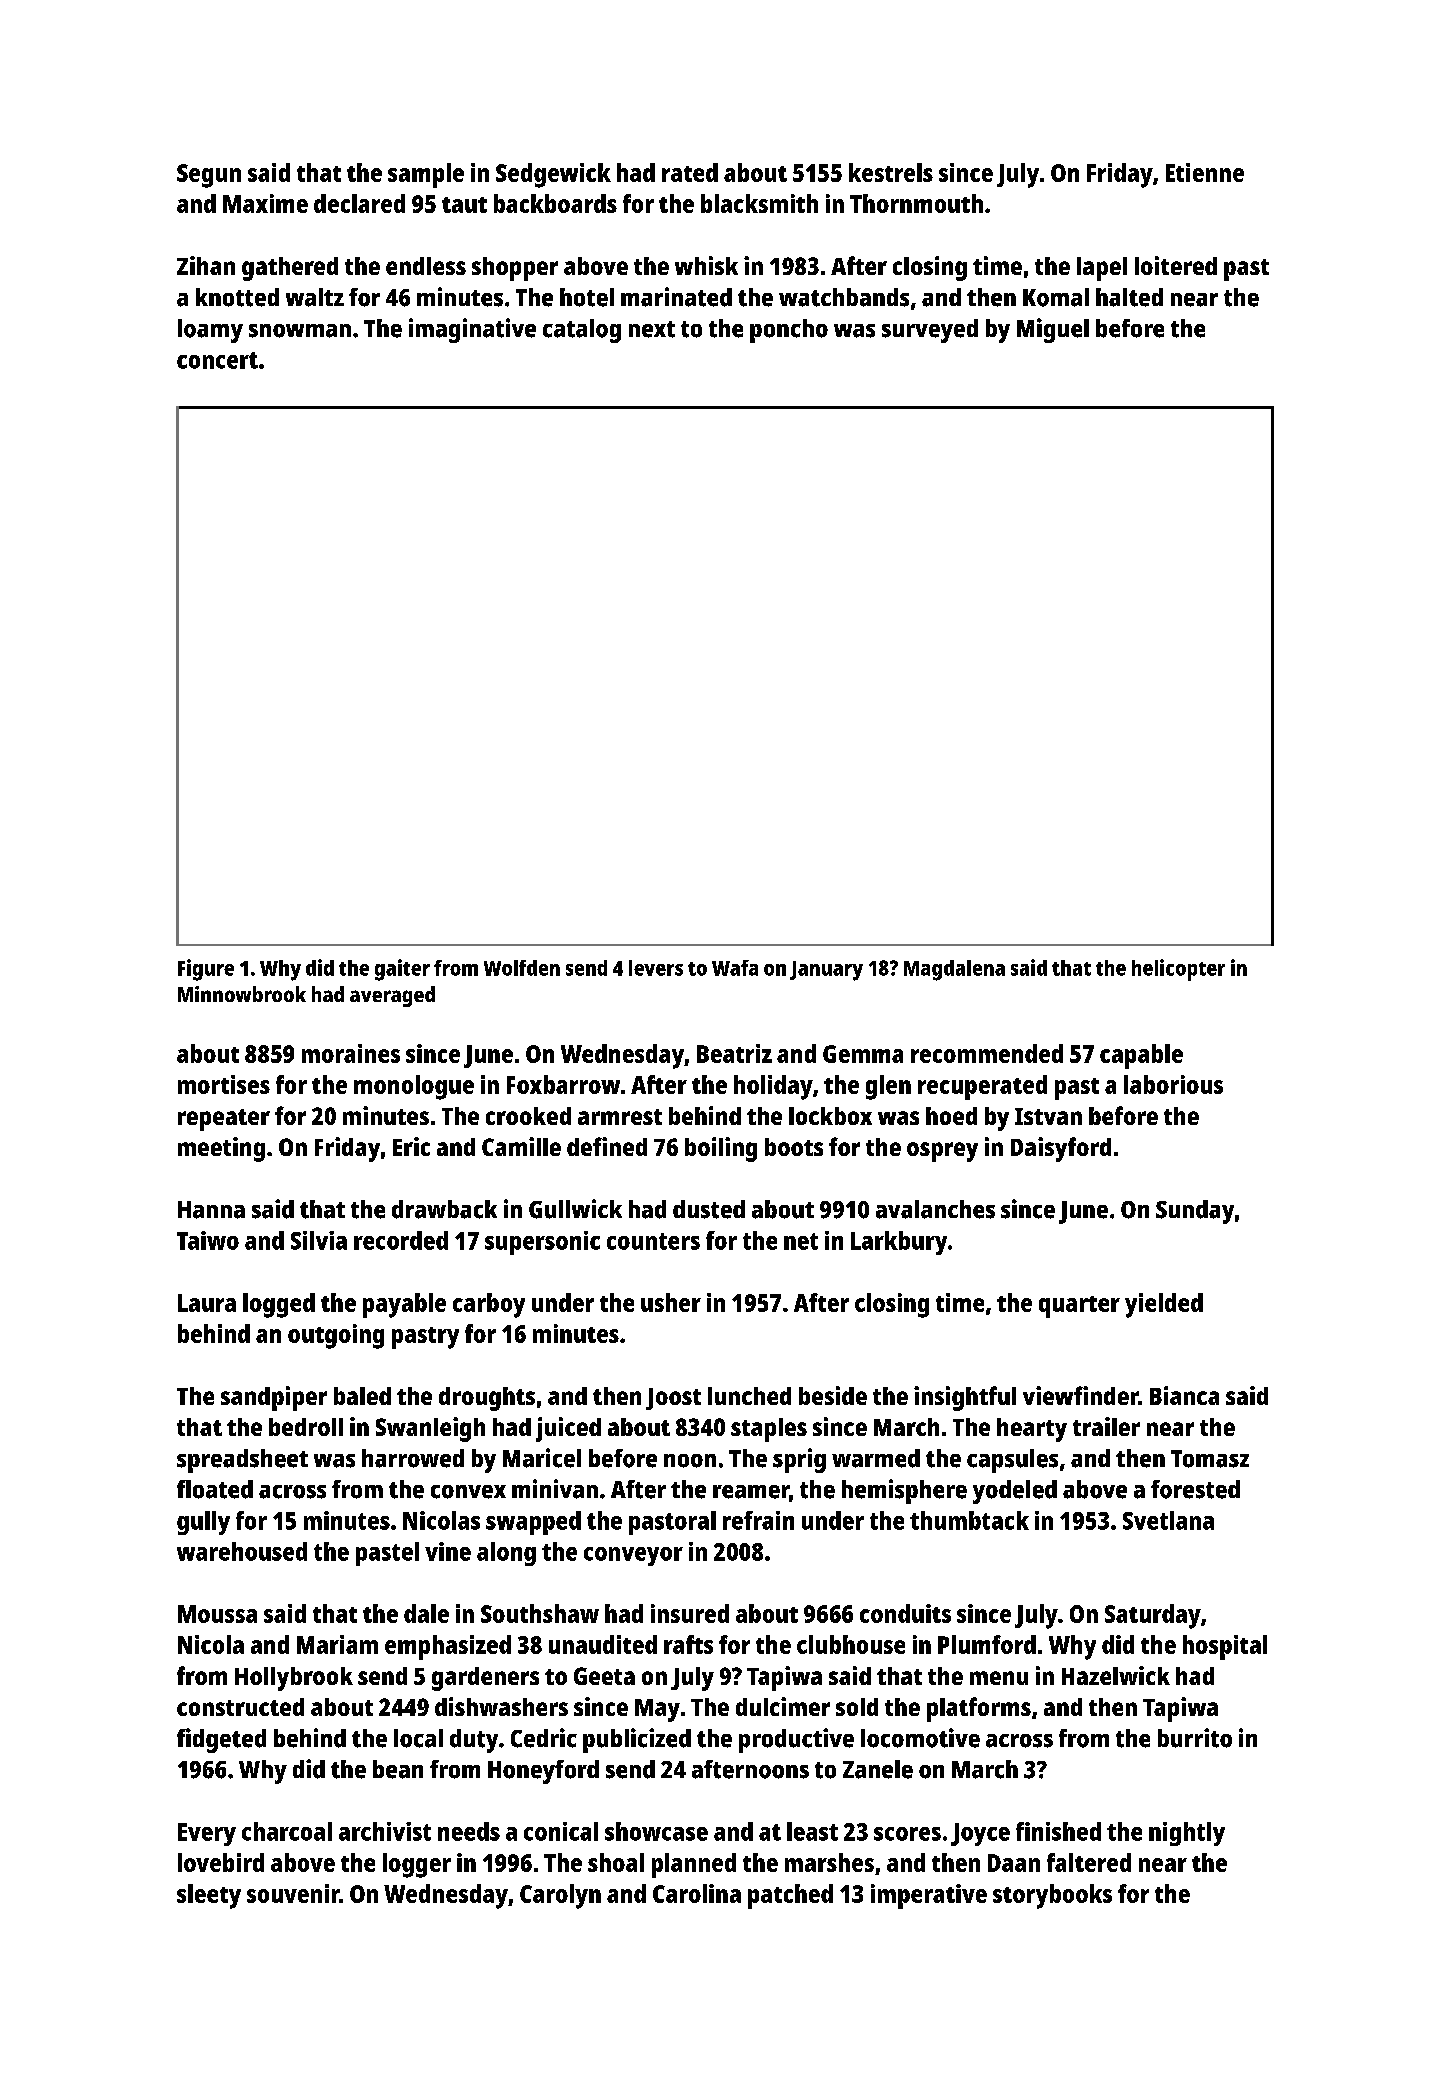 The height and width of the page is (2100, 1450). I want to click on meeting, so click(221, 1149).
